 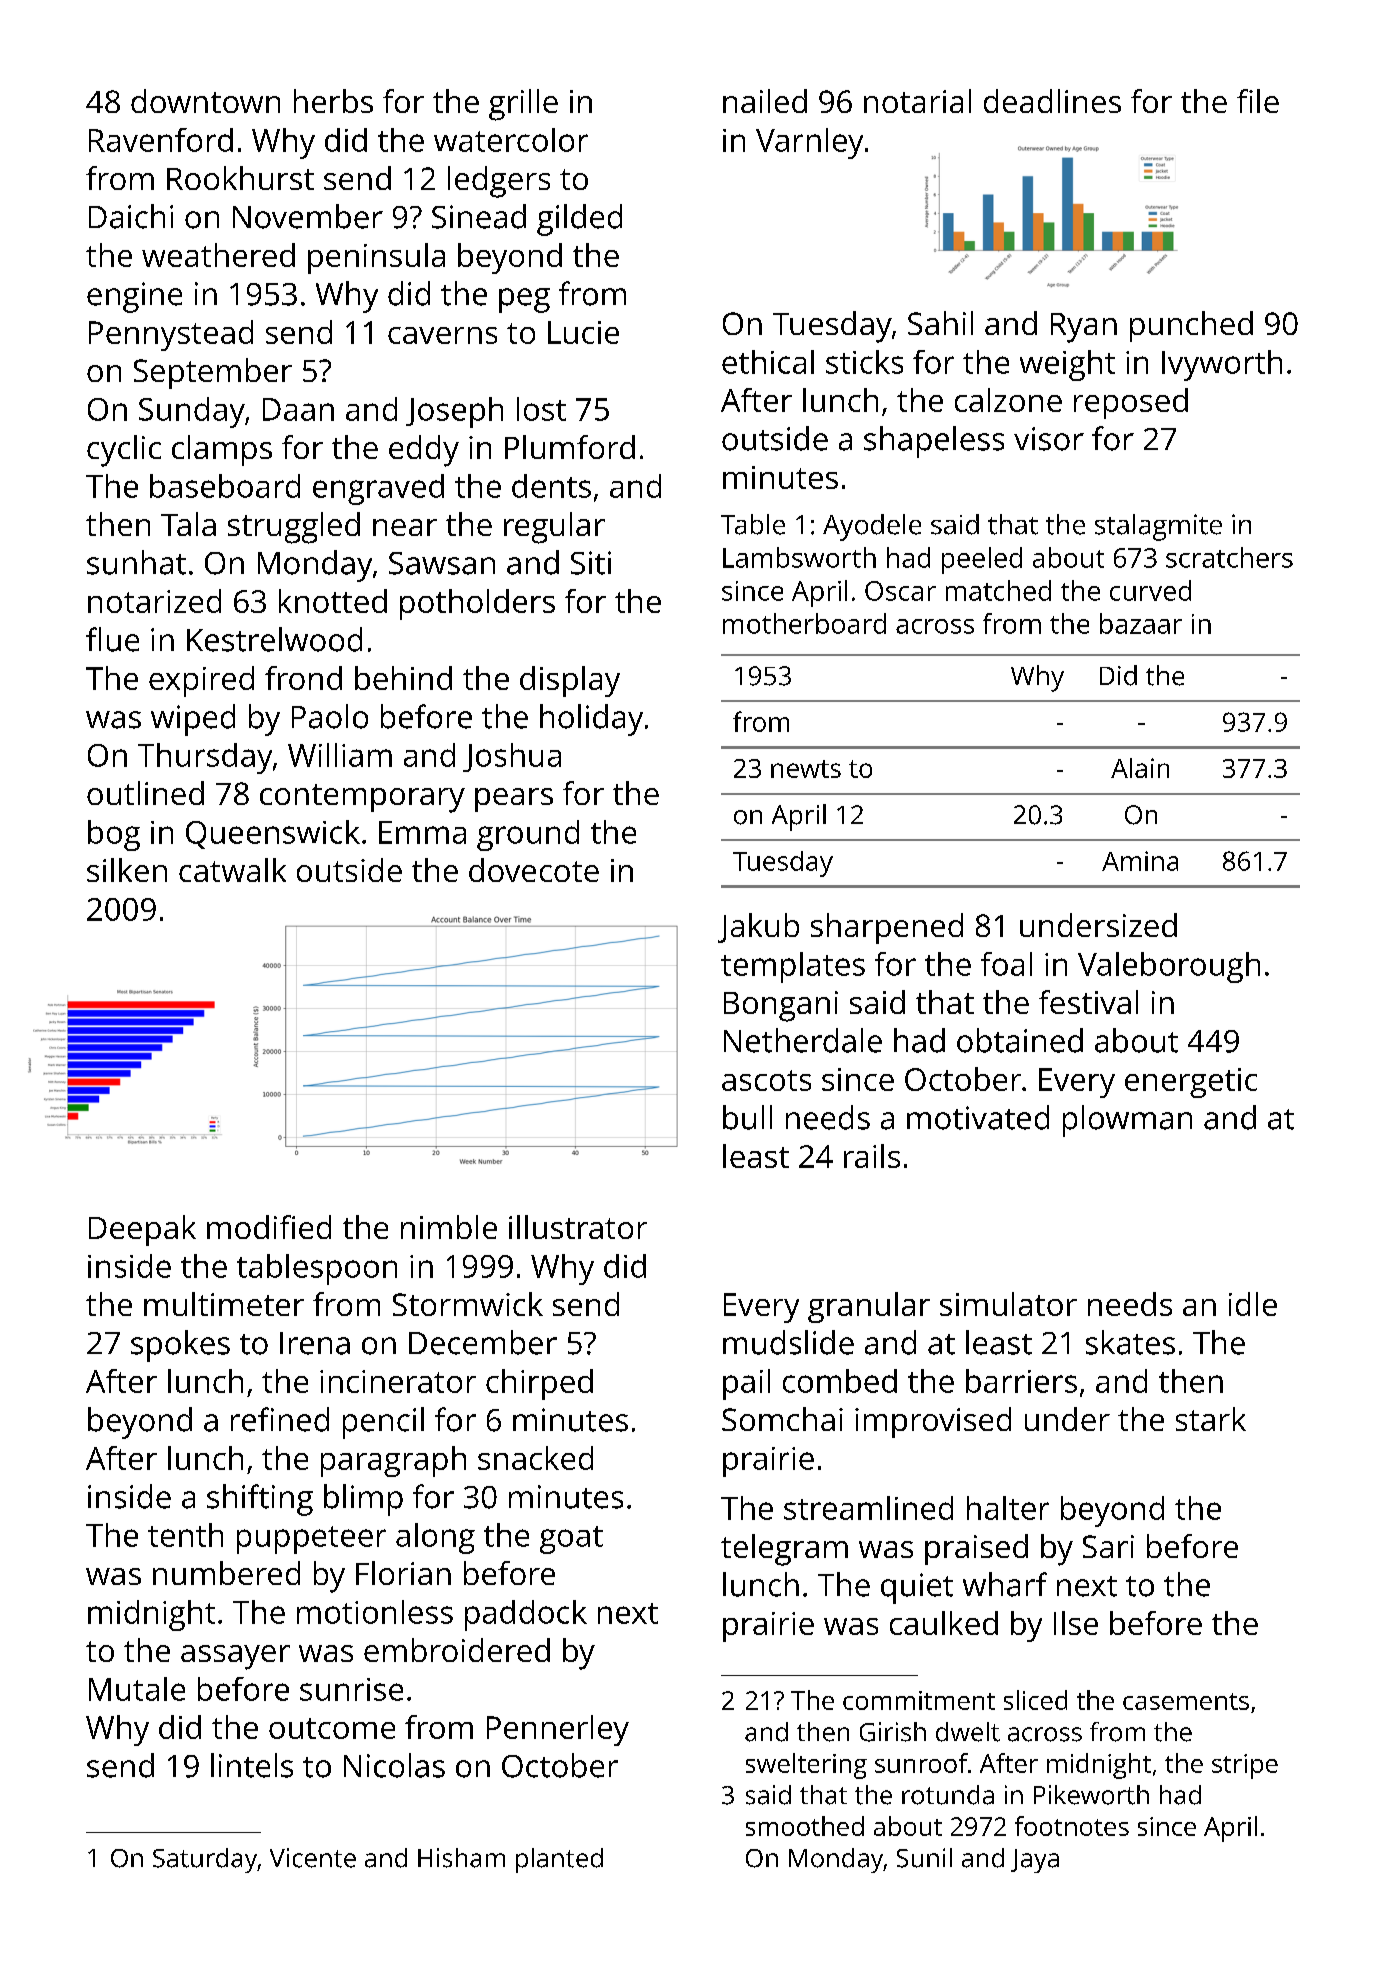 What do you see at coordinates (1169, 967) in the image?
I see `Valeborough` at bounding box center [1169, 967].
